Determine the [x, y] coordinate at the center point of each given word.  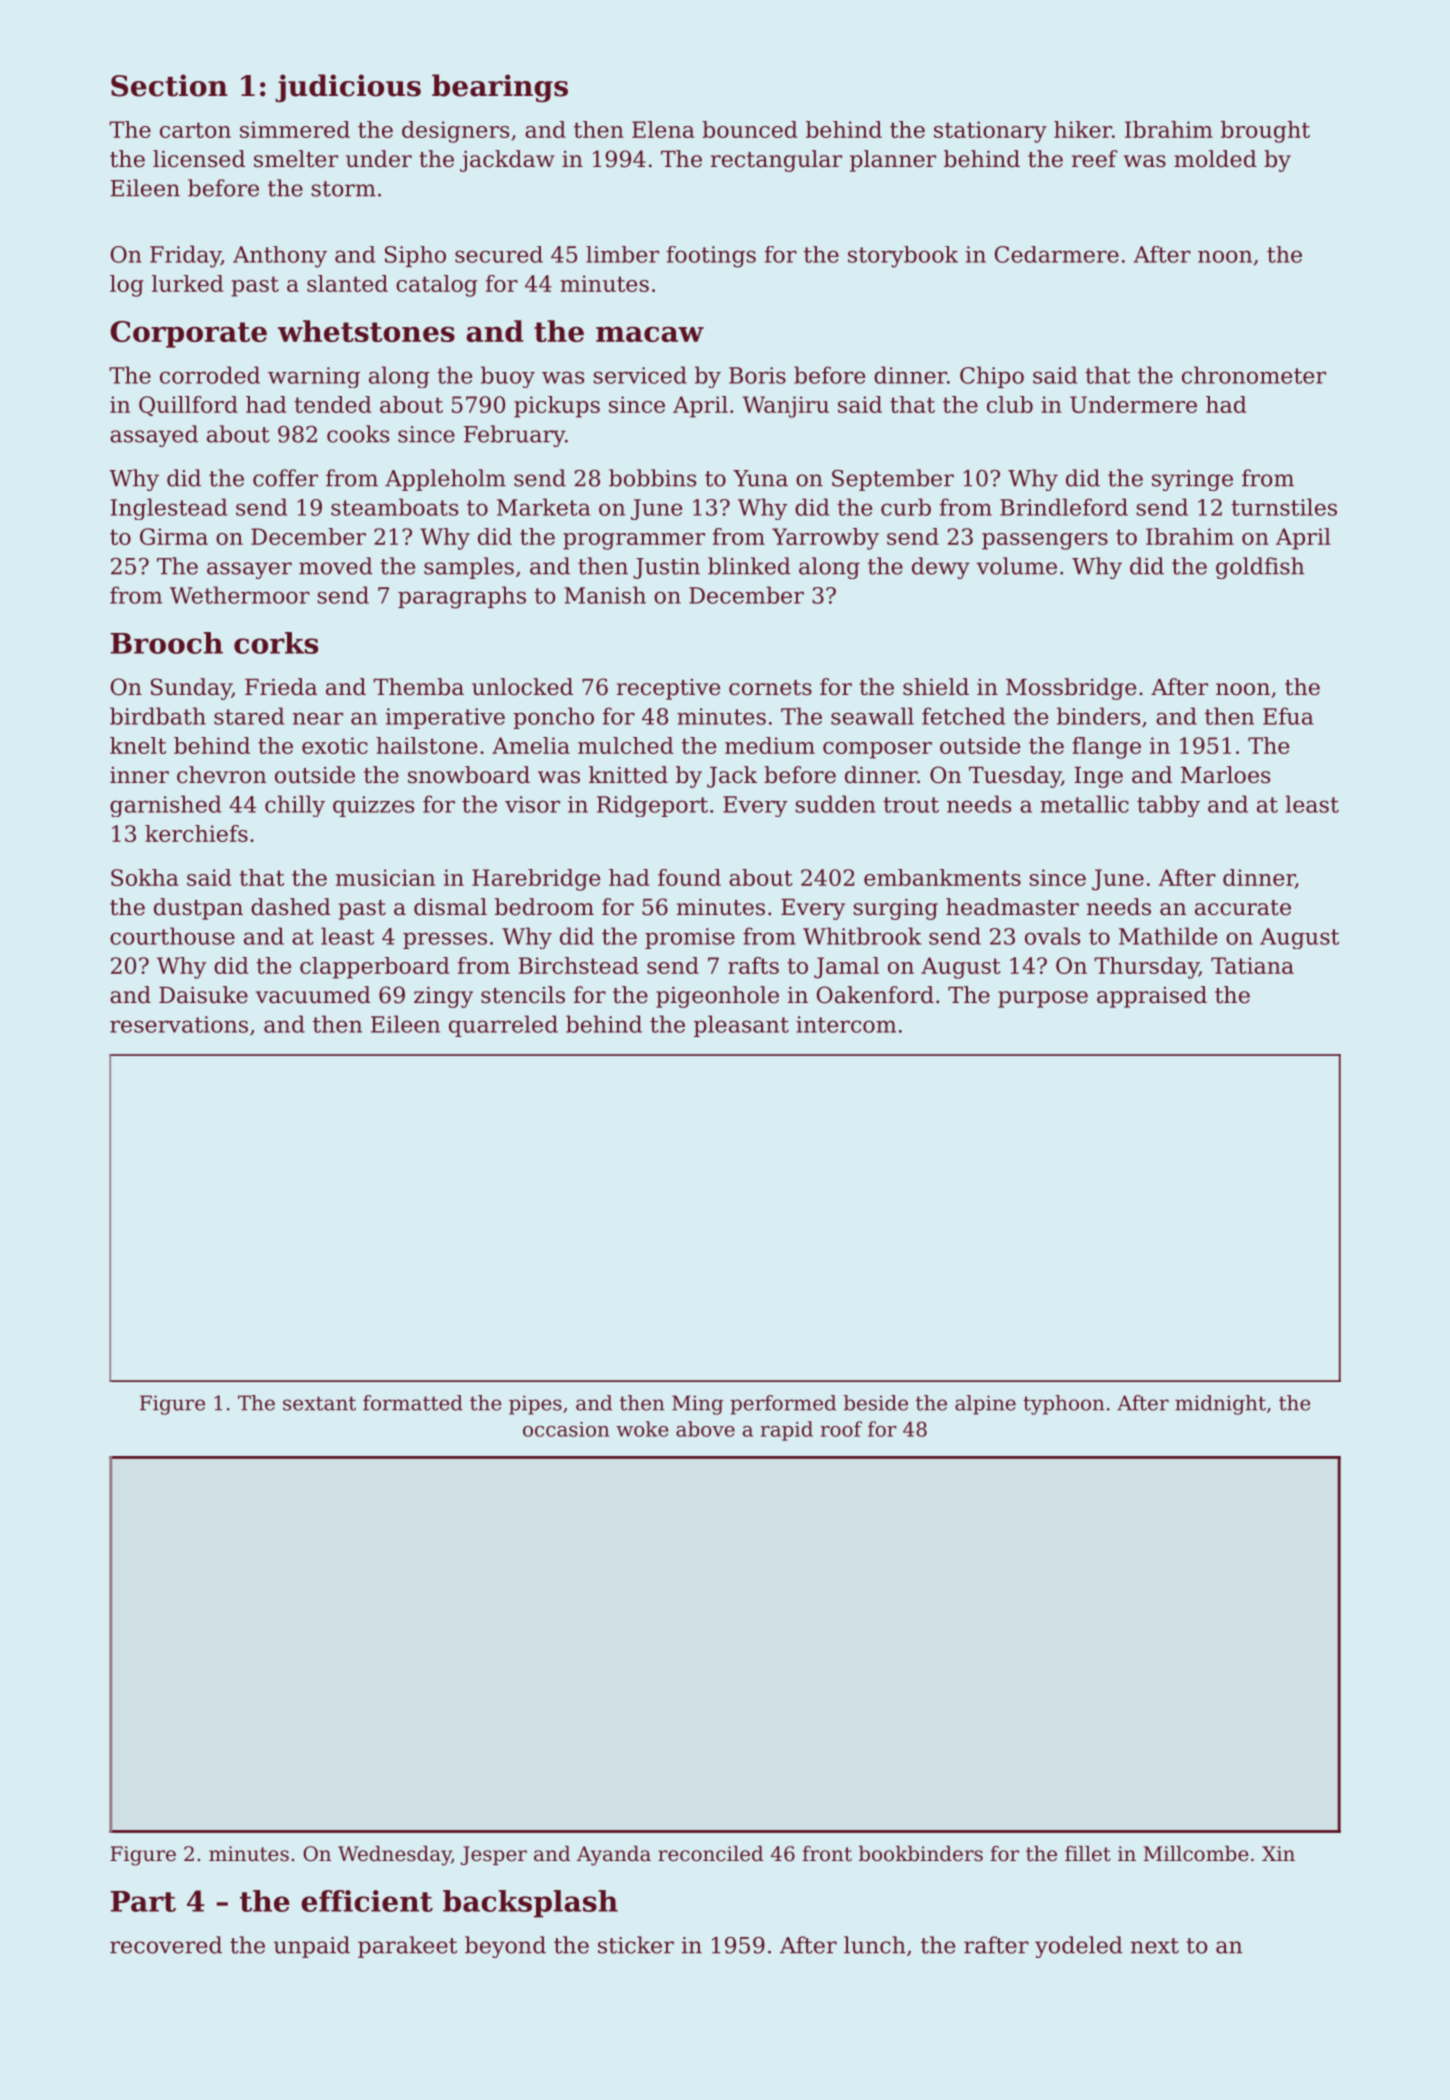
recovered [166, 1945]
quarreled [503, 1026]
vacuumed [313, 995]
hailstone [426, 745]
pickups [557, 407]
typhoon [1064, 1405]
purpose [1043, 999]
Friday [185, 256]
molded [1215, 159]
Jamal [846, 968]
